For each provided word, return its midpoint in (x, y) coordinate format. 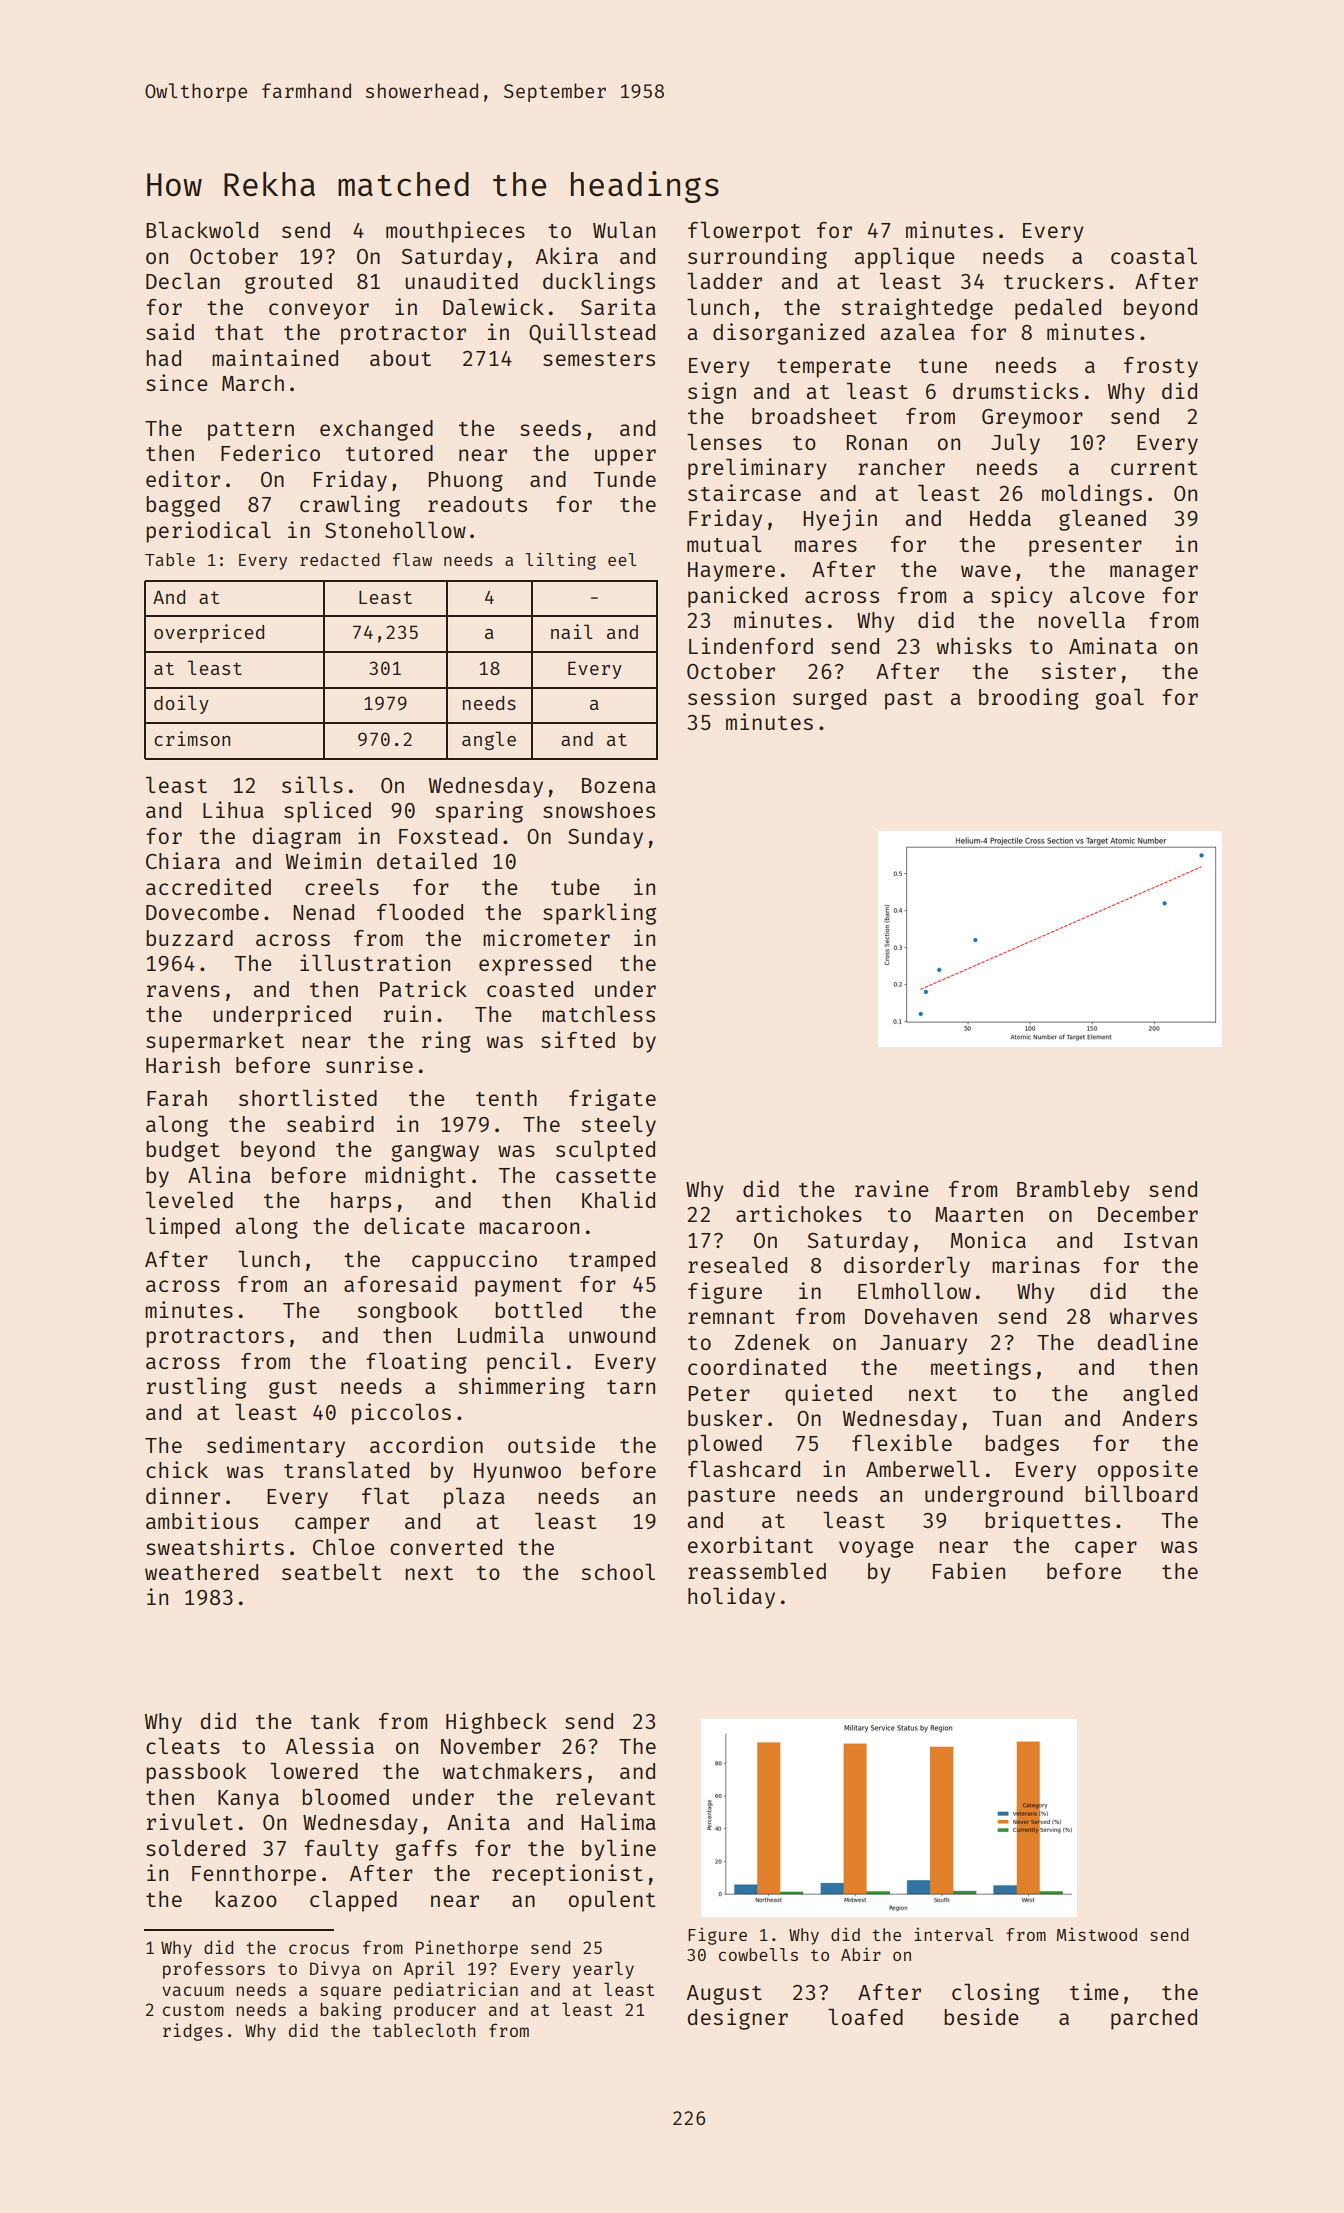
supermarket (215, 1042)
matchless (598, 1013)
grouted (288, 283)
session (731, 696)
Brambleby (1073, 1191)
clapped (353, 1901)
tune (943, 366)
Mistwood (1097, 1934)
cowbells (758, 1954)
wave (986, 571)
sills (312, 784)
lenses (724, 441)
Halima (618, 1821)
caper (1106, 1549)
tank (335, 1721)
